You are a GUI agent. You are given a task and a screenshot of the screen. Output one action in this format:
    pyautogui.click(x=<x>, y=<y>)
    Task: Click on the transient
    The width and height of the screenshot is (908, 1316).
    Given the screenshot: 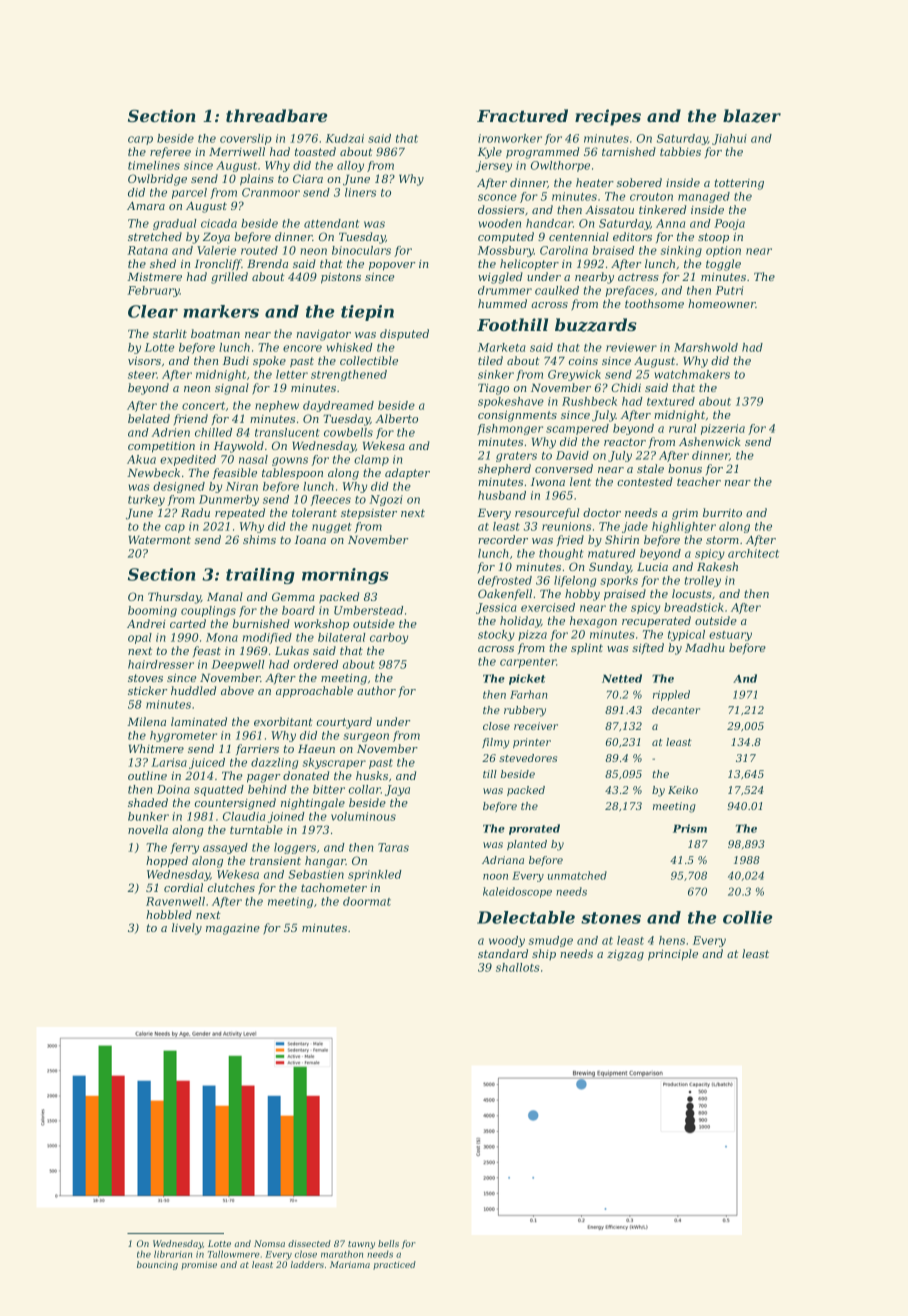 What is the action you would take?
    pyautogui.click(x=275, y=861)
